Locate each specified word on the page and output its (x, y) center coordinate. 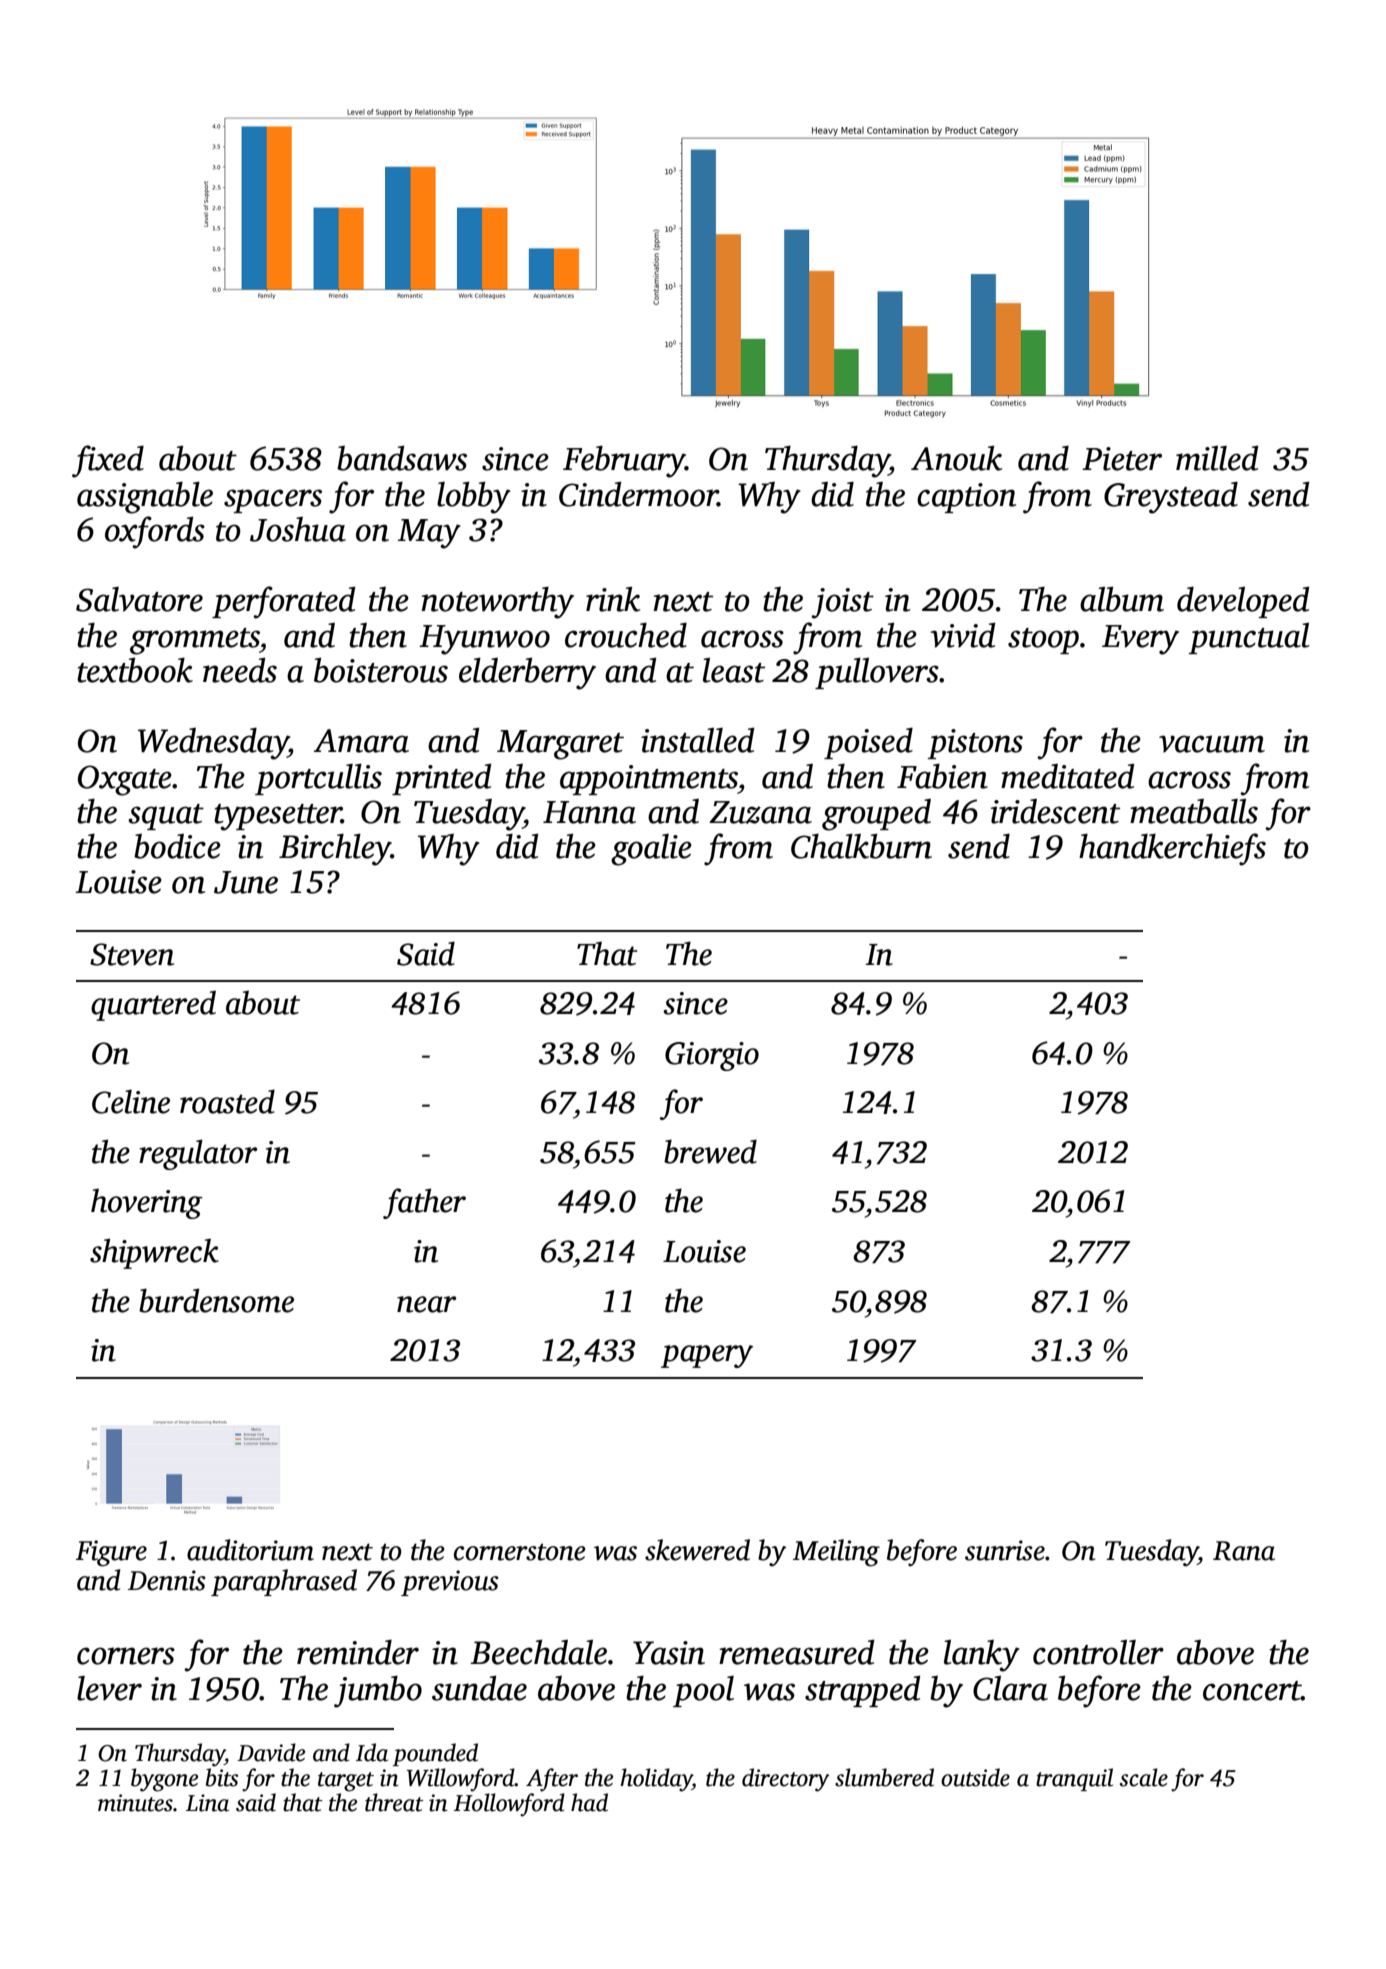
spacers (273, 501)
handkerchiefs (1172, 849)
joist (842, 603)
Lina (207, 1803)
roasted (227, 1101)
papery (707, 1356)
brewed (710, 1151)
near (426, 1304)
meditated (1067, 776)
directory (785, 1780)
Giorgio (712, 1056)
